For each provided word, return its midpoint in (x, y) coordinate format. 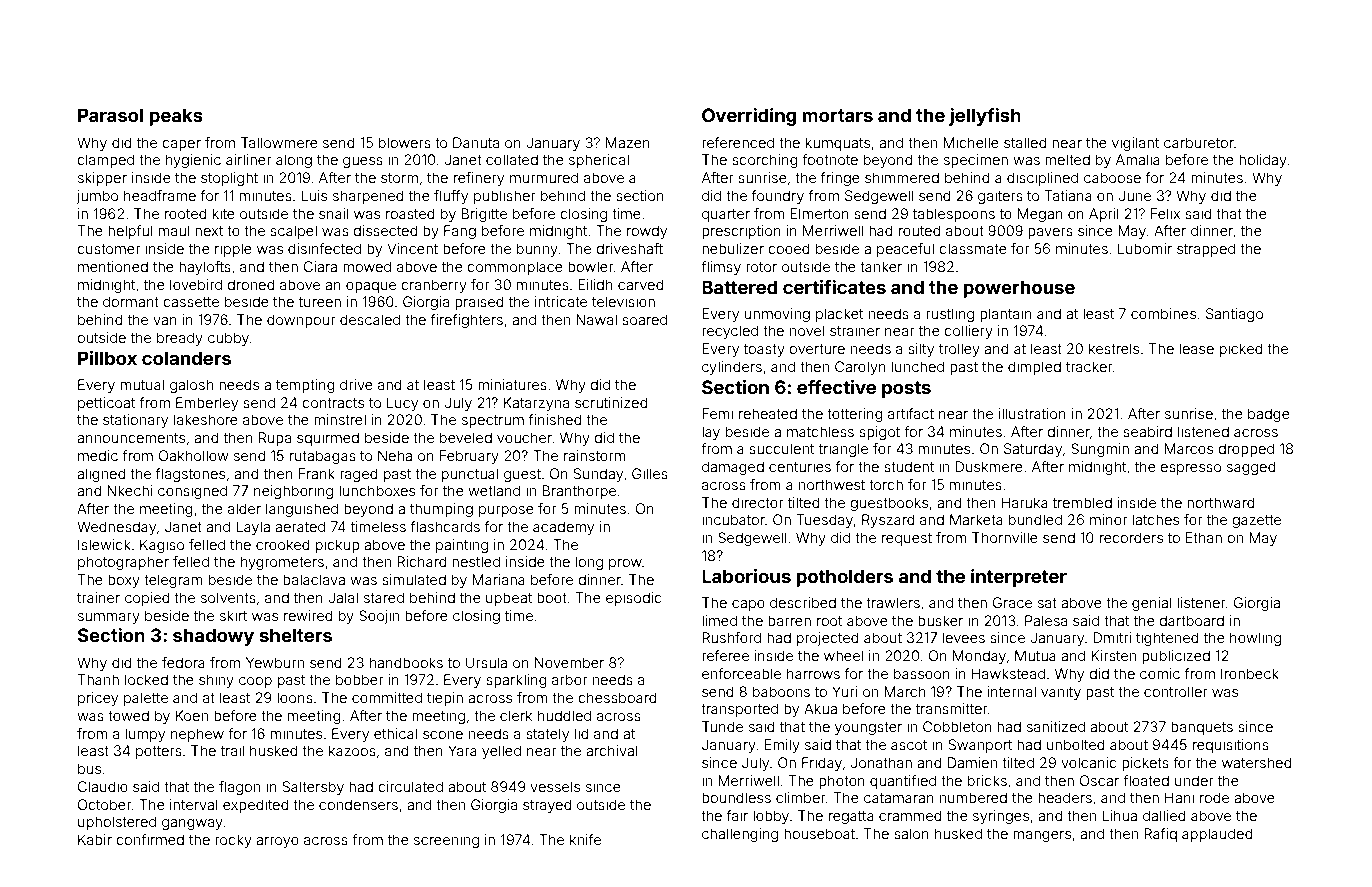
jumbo (97, 197)
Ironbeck (1250, 673)
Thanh (98, 679)
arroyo (277, 842)
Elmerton (819, 213)
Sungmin (1100, 450)
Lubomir (1145, 248)
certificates (834, 287)
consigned (192, 492)
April (1104, 215)
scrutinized (611, 402)
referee (725, 655)
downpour (301, 321)
